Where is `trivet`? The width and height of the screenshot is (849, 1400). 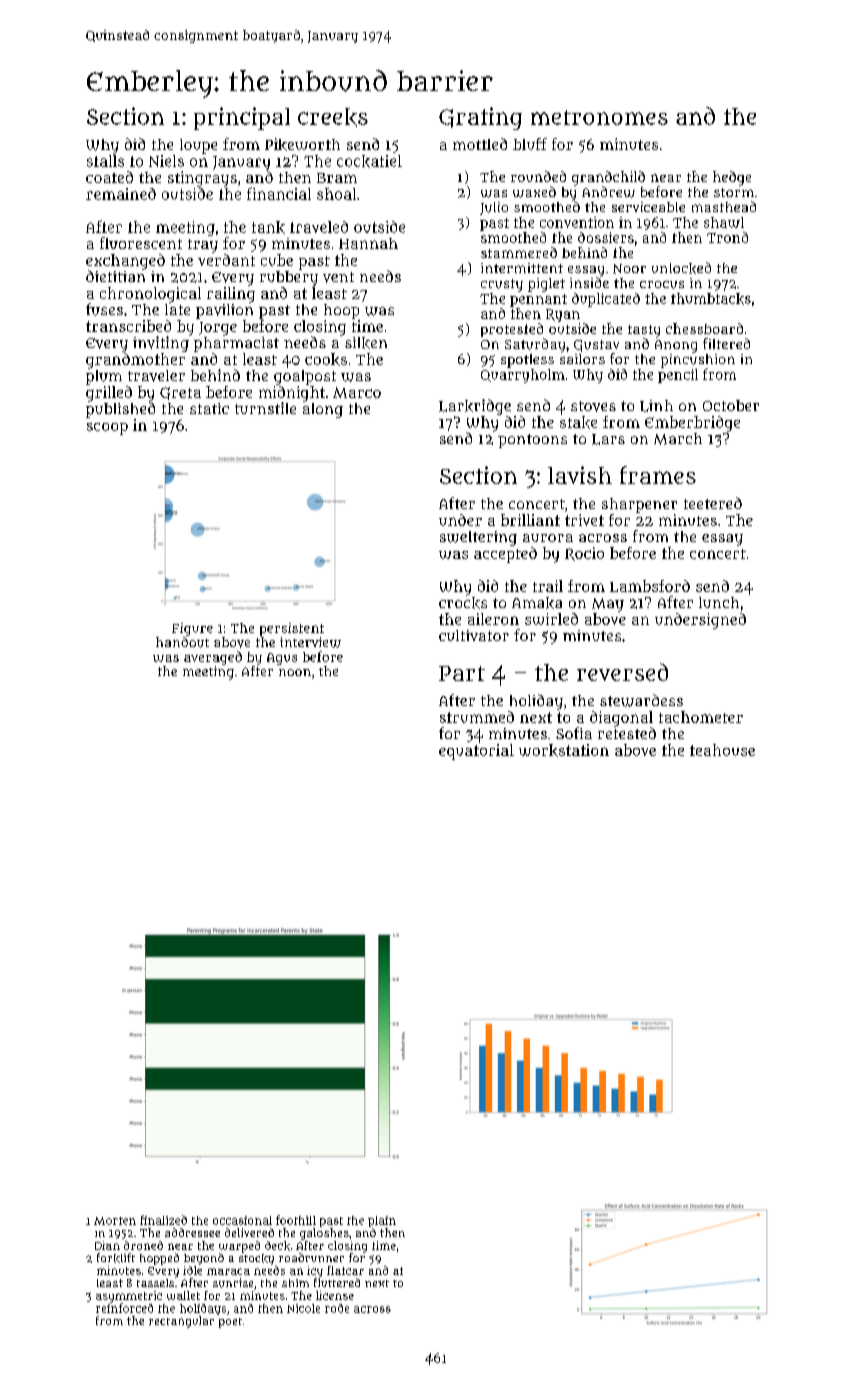 trivet is located at coordinates (584, 520).
